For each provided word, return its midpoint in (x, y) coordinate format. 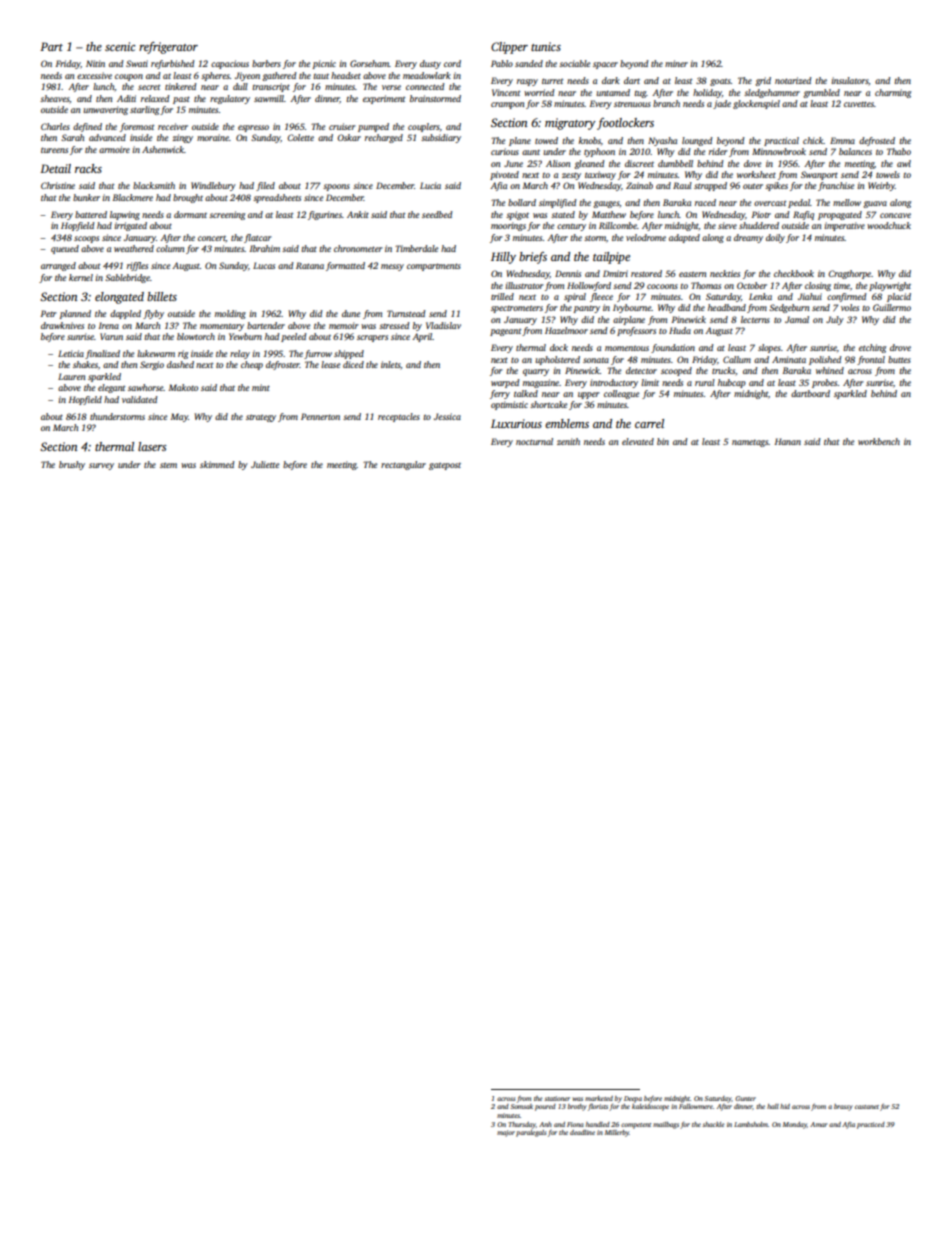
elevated (638, 441)
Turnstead (406, 313)
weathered (134, 248)
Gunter (745, 1098)
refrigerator (168, 48)
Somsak (521, 1106)
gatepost (445, 466)
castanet (867, 1107)
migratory (570, 124)
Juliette (265, 464)
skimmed (217, 464)
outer (753, 186)
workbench (879, 441)
